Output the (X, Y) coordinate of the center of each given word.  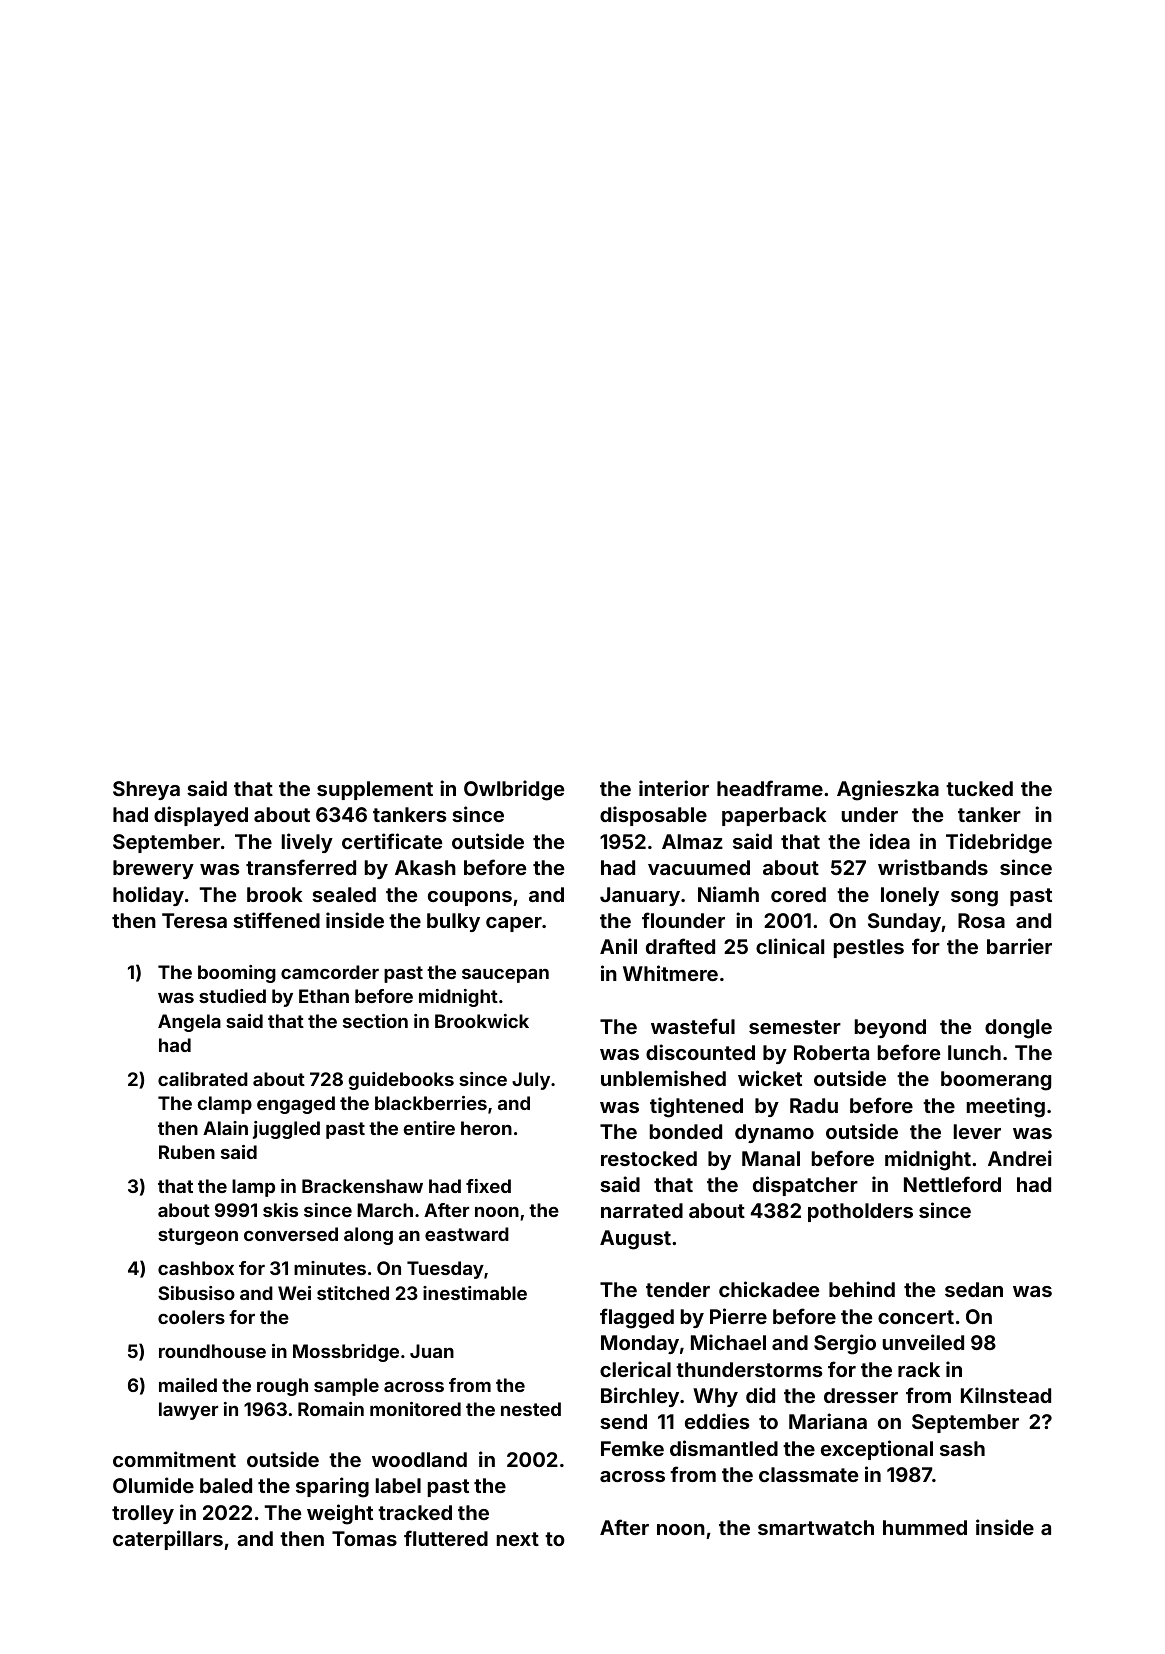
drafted (680, 946)
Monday (640, 1344)
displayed (201, 816)
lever (977, 1131)
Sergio (845, 1344)
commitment (174, 1459)
